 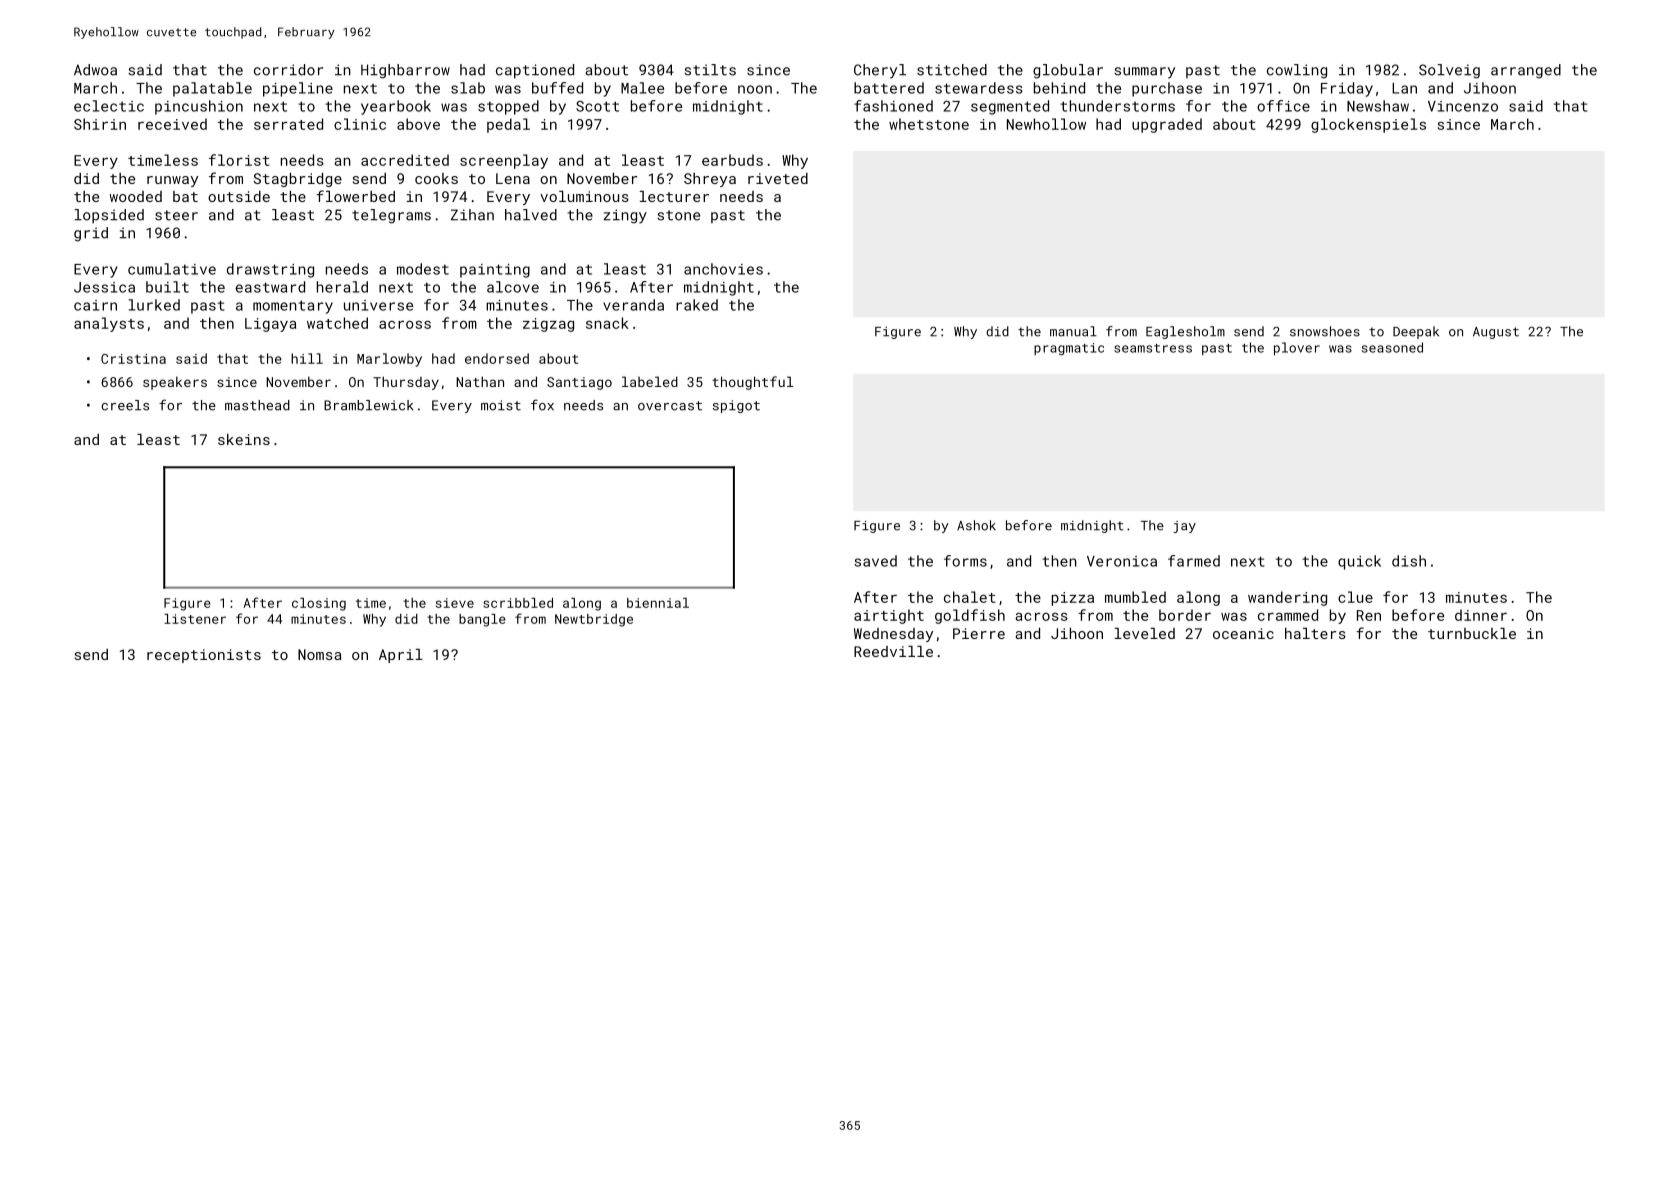 I want to click on eclectic, so click(x=109, y=106).
